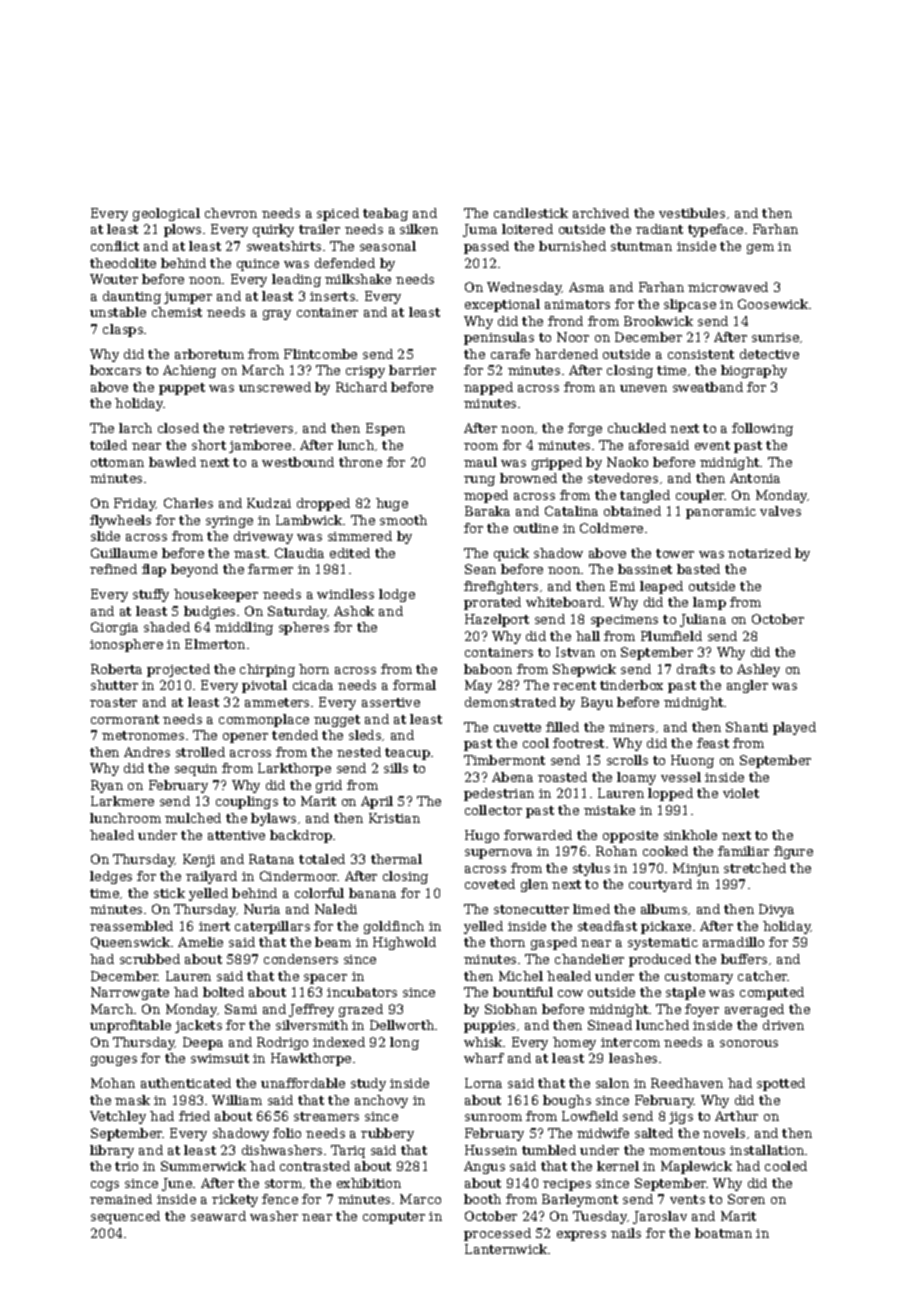 Image resolution: width=908 pixels, height=1316 pixels. I want to click on Brookwick, so click(658, 321).
